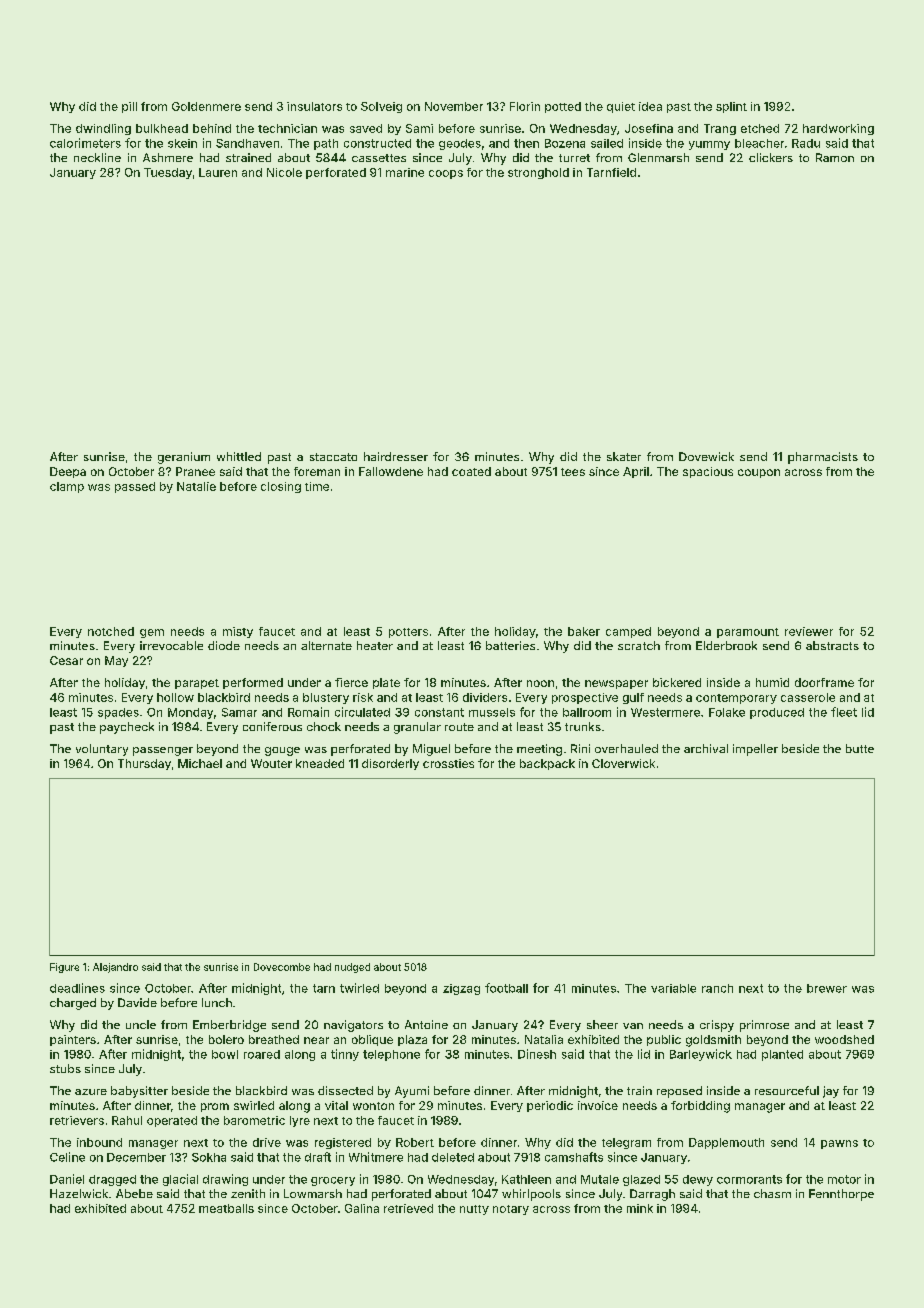 Image resolution: width=924 pixels, height=1308 pixels. What do you see at coordinates (844, 1039) in the screenshot?
I see `woodshed` at bounding box center [844, 1039].
